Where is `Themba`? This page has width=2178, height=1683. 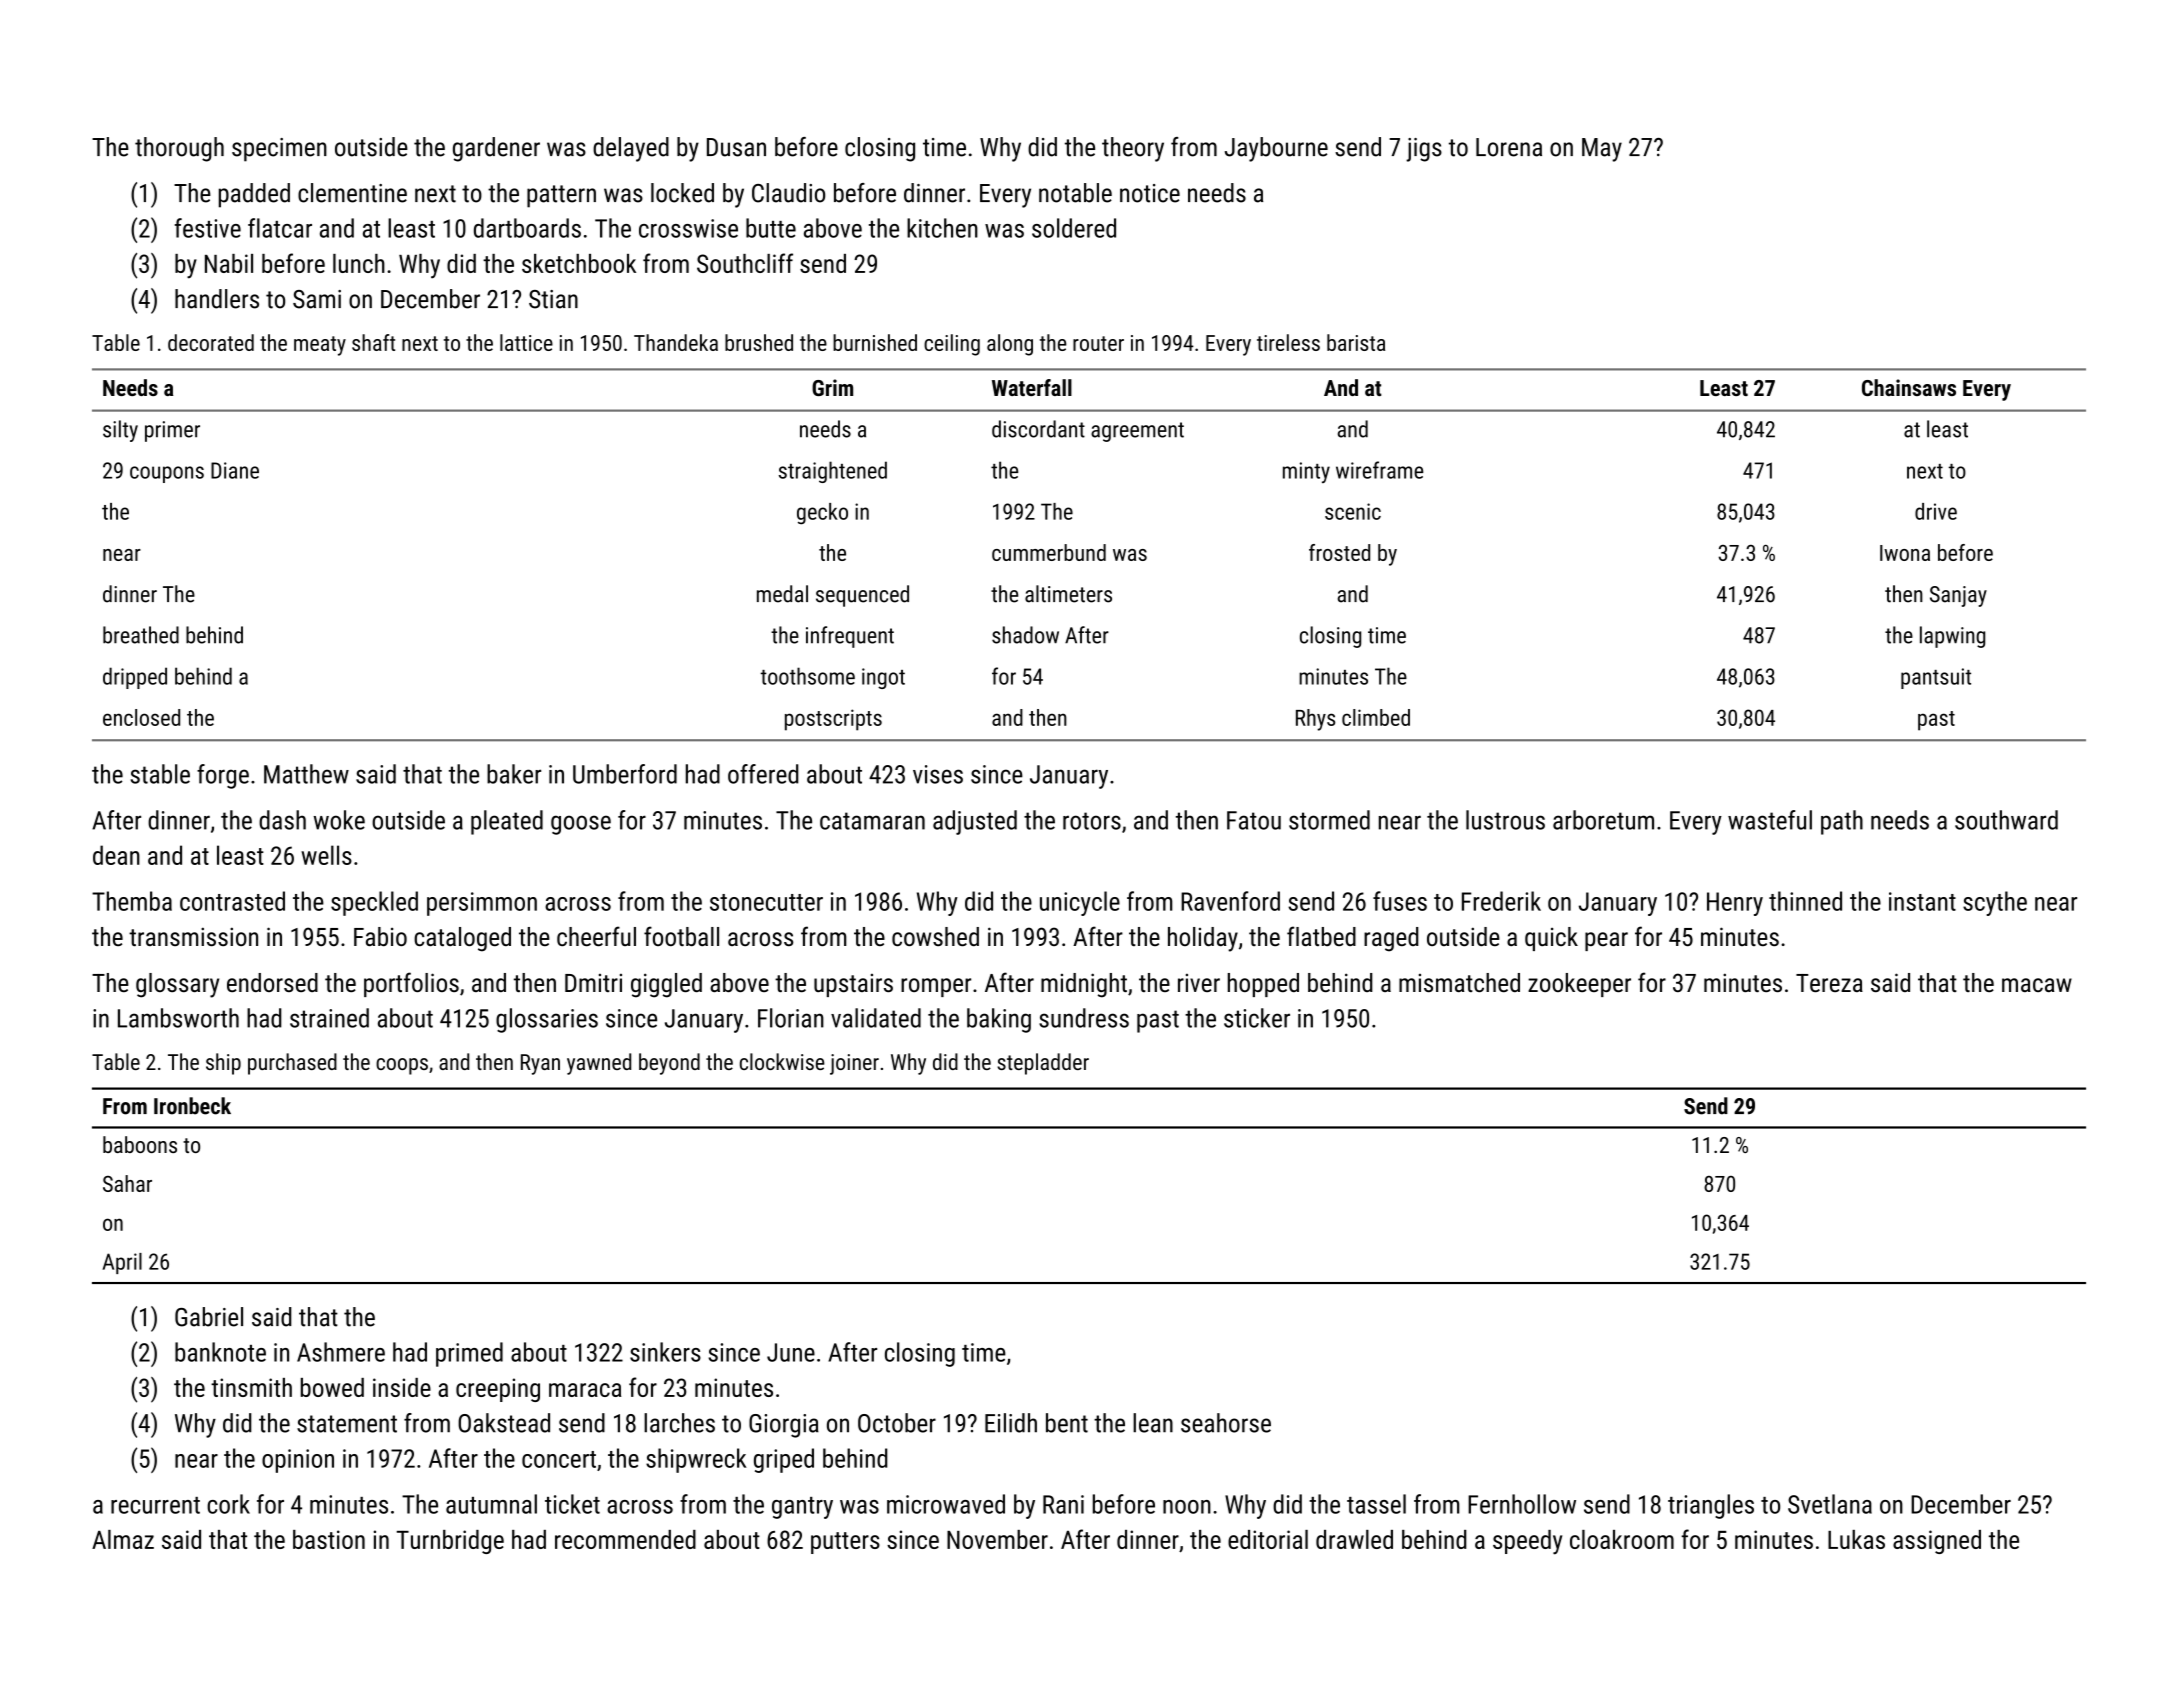 Themba is located at coordinates (132, 901).
